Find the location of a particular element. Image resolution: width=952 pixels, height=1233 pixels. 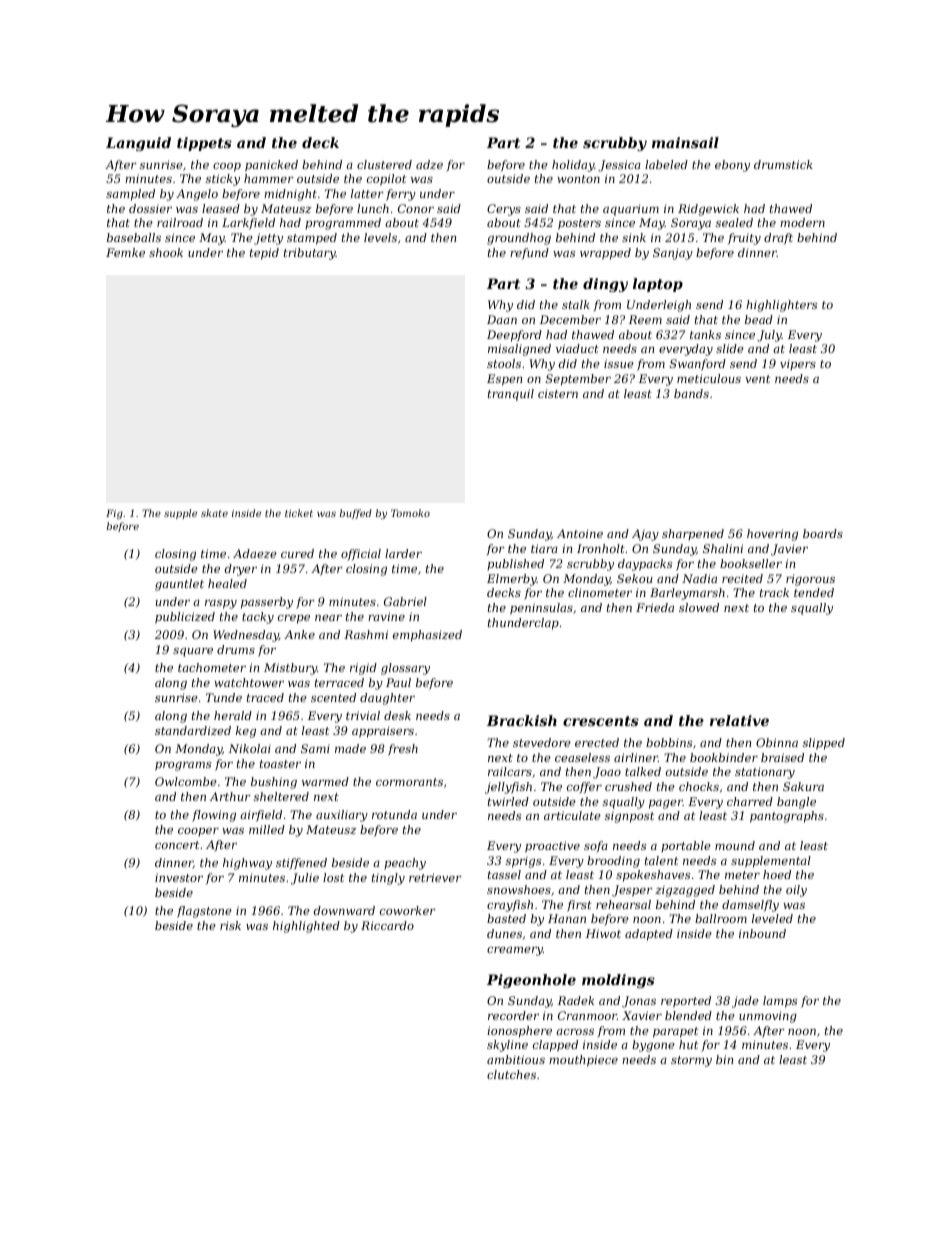

Rashmi is located at coordinates (366, 634).
